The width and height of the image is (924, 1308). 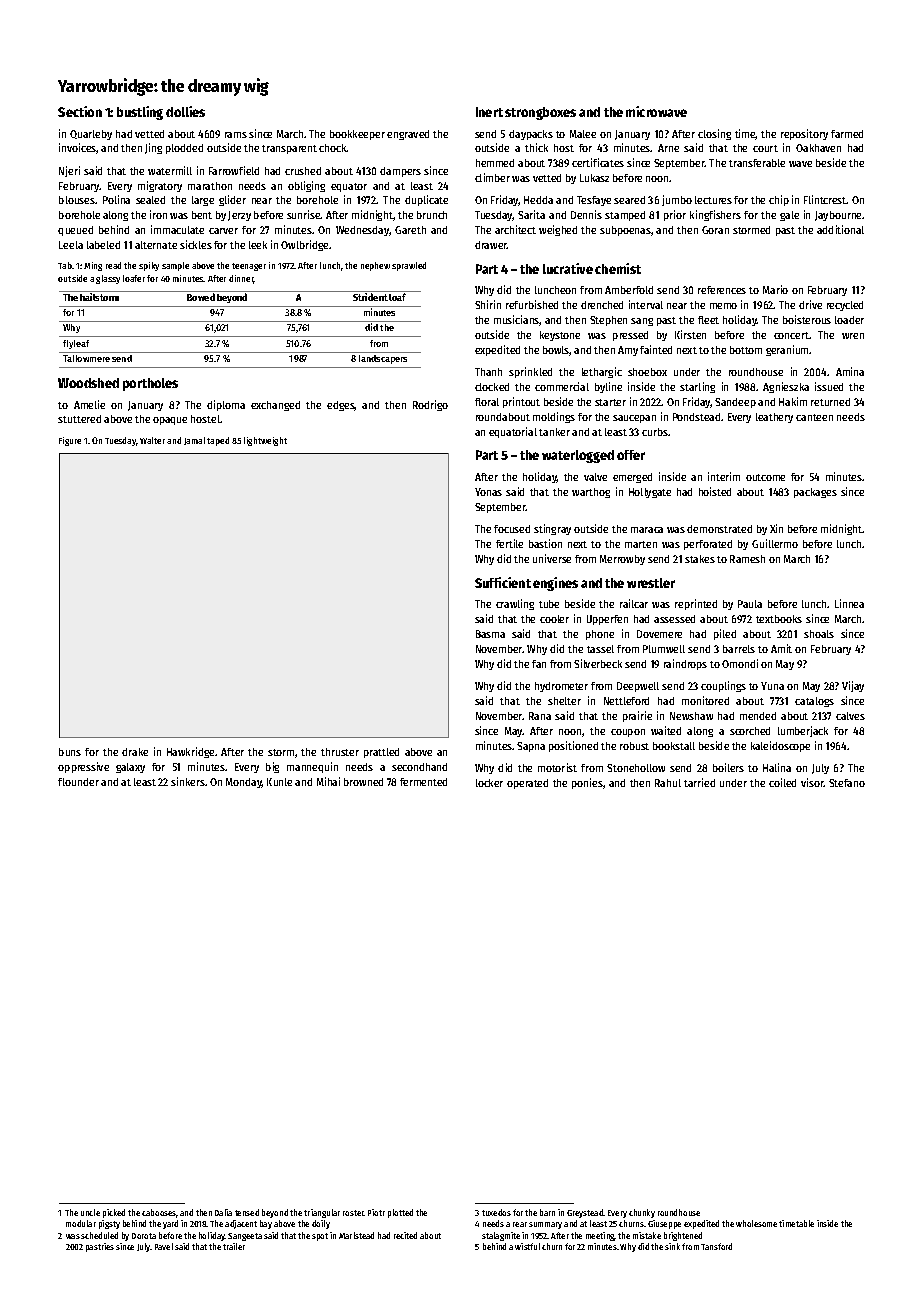 I want to click on drive, so click(x=810, y=304).
